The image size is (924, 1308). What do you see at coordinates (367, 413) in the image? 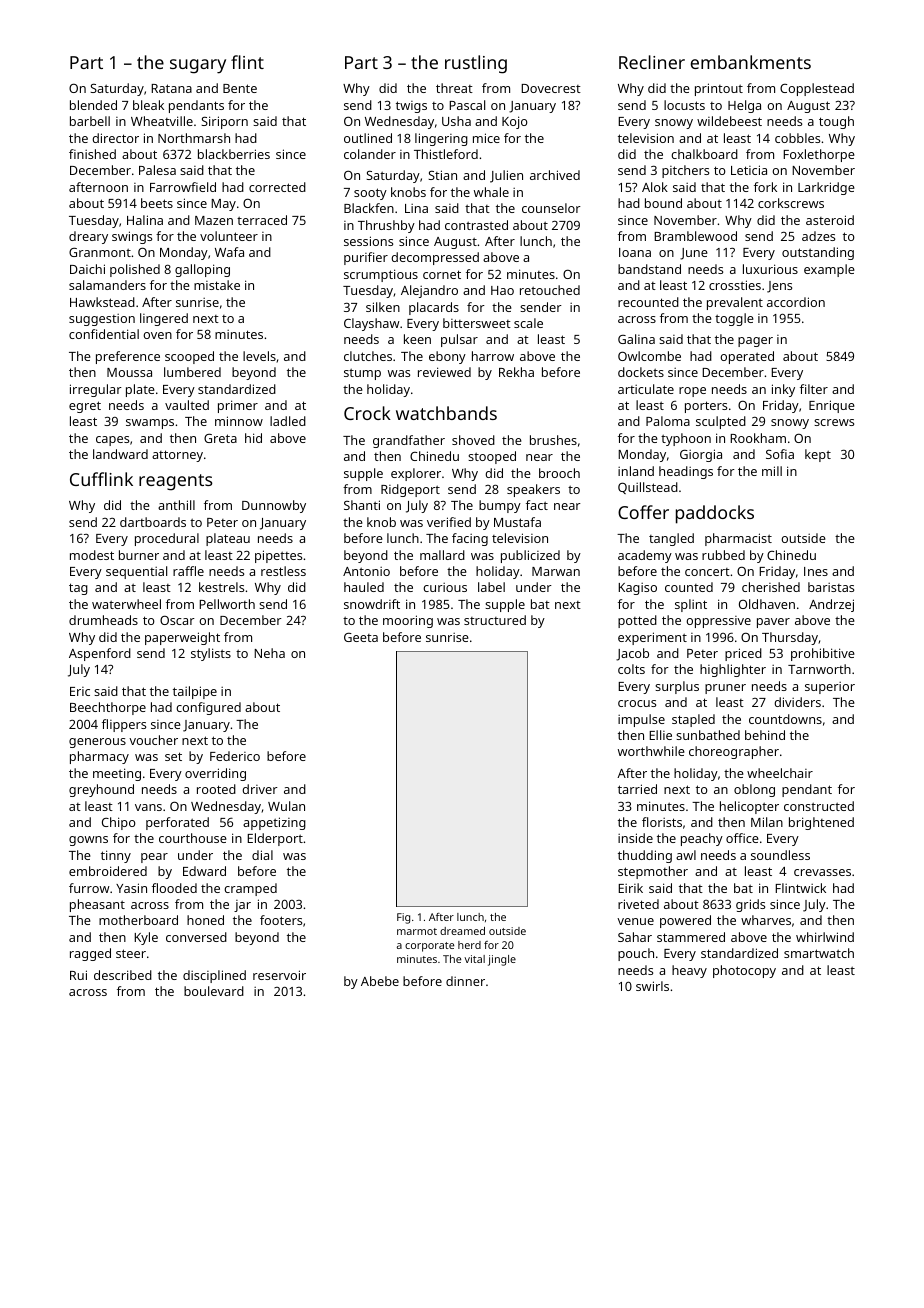
I see `Crock` at bounding box center [367, 413].
